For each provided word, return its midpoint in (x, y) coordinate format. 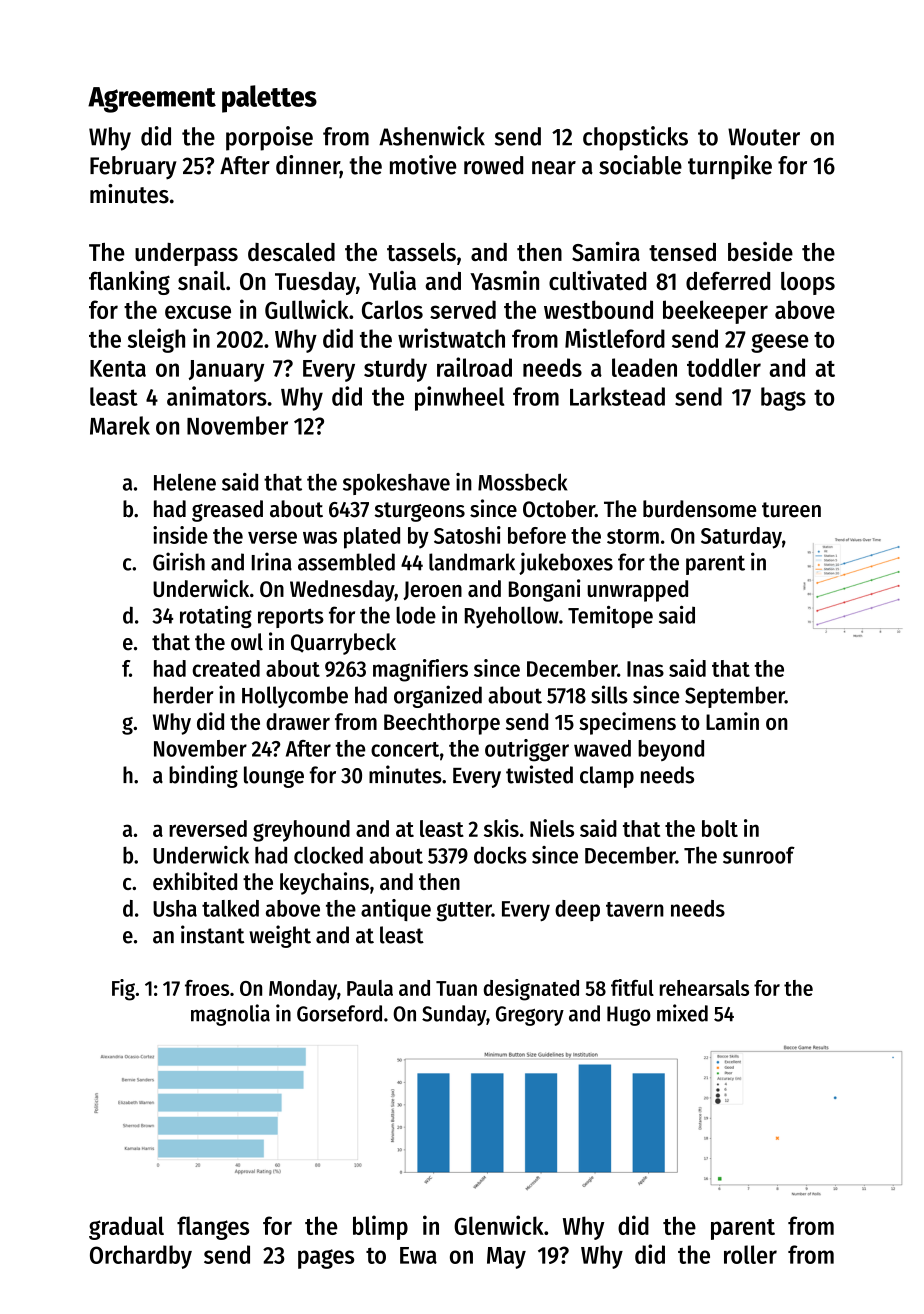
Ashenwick (432, 136)
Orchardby (141, 1257)
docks (500, 855)
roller (750, 1254)
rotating (216, 617)
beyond (671, 750)
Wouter (764, 137)
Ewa (418, 1255)
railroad (474, 367)
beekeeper (715, 312)
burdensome (699, 509)
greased (227, 511)
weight (280, 936)
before (537, 535)
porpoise (269, 138)
